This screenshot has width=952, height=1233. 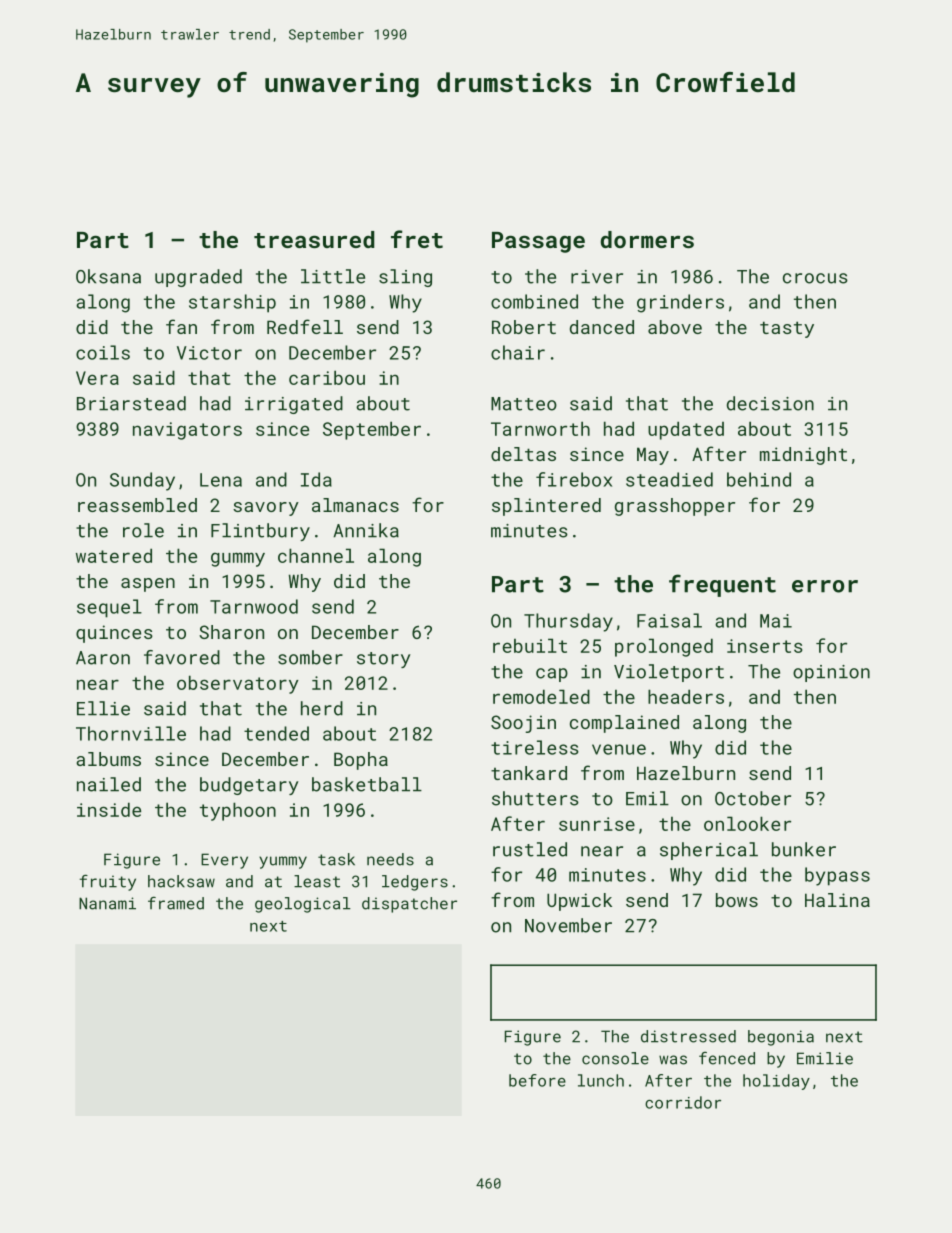 I want to click on frequent, so click(x=722, y=585).
